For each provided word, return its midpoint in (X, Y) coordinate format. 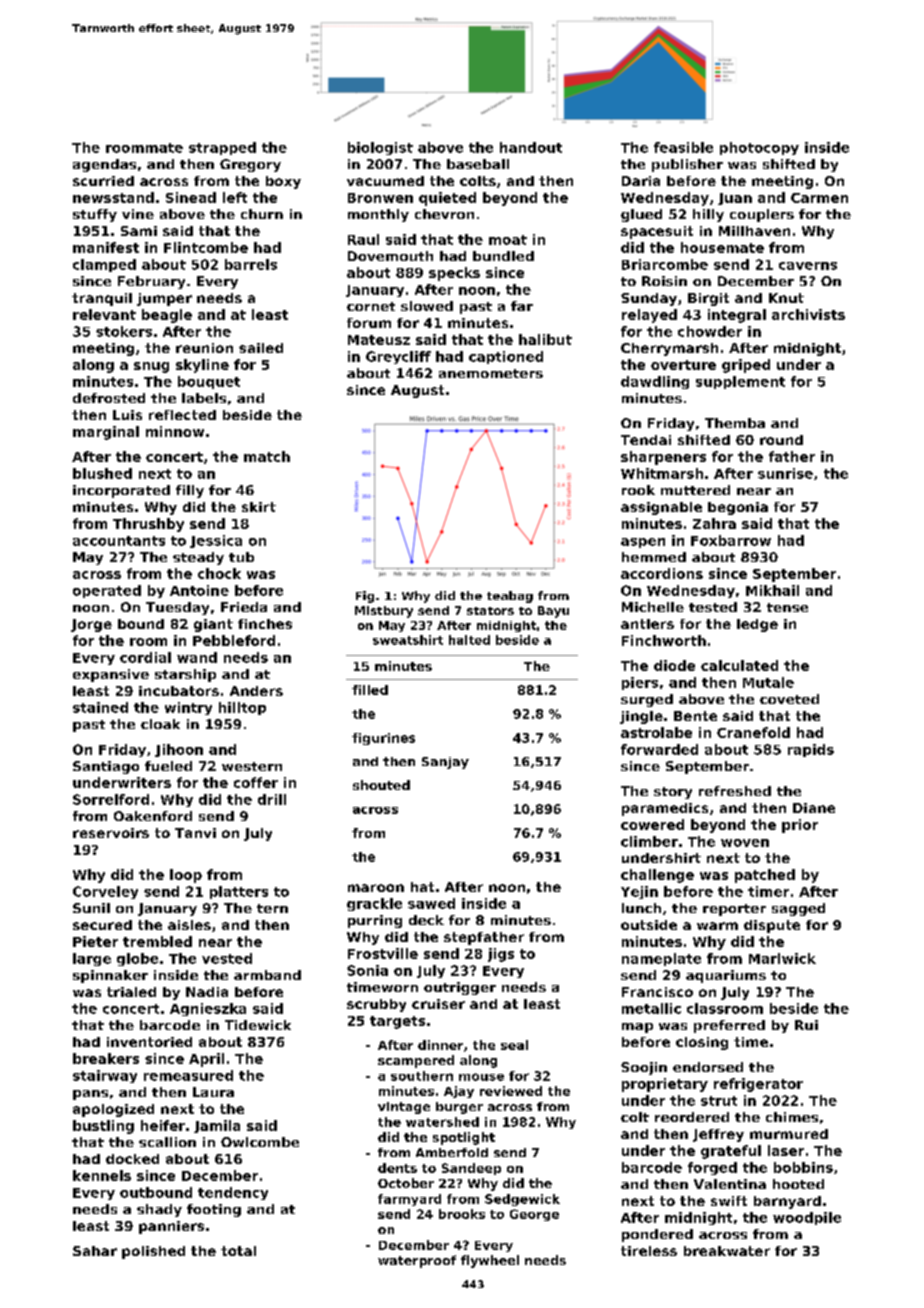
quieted (447, 199)
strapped (222, 148)
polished (153, 1252)
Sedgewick (522, 1200)
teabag (510, 597)
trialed (131, 992)
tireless (649, 1251)
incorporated (121, 491)
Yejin (639, 892)
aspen (643, 543)
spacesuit (657, 232)
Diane (814, 808)
